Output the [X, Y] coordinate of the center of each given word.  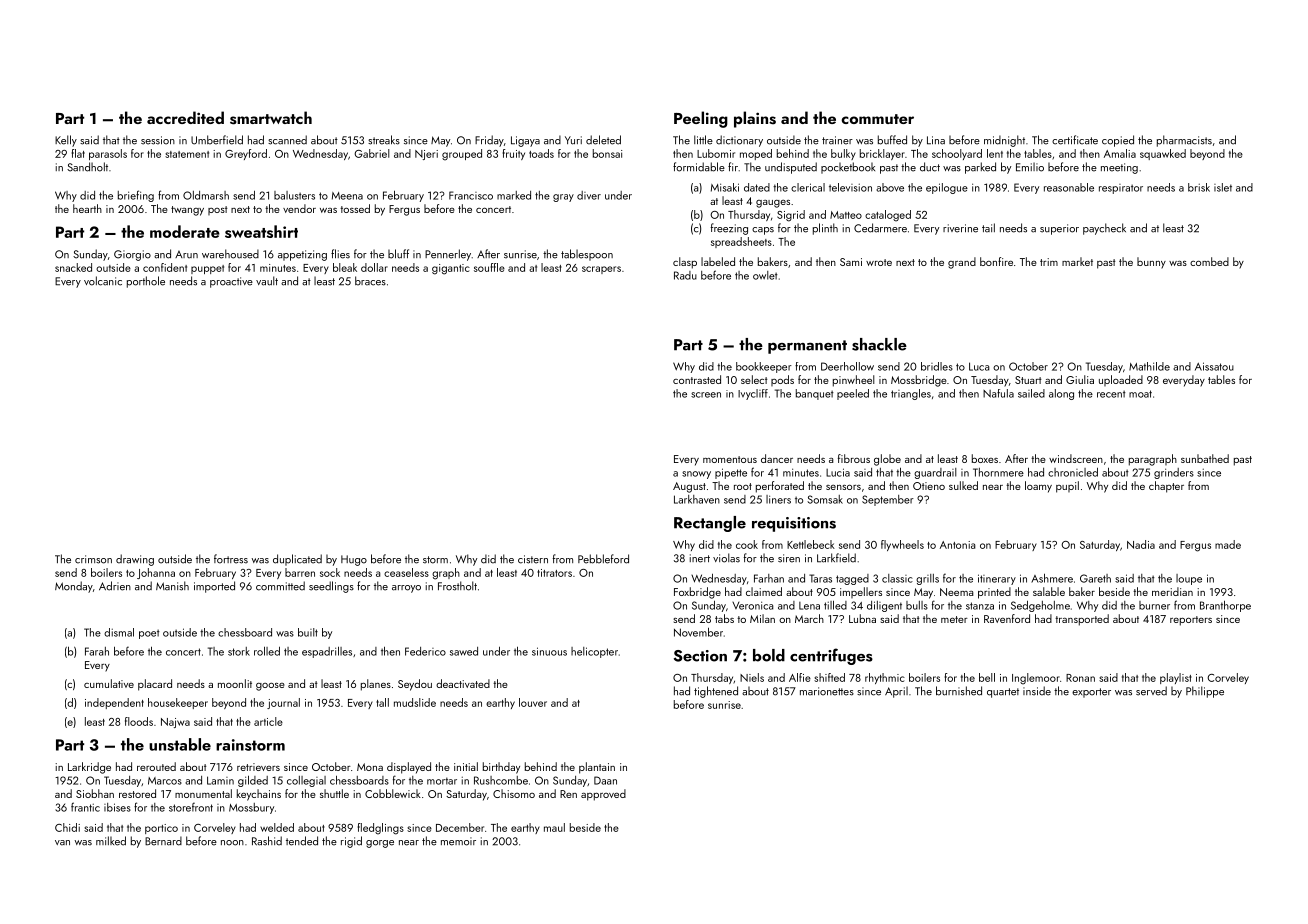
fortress [231, 559]
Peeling [701, 119]
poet [149, 634]
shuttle [334, 793]
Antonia [958, 545]
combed [1209, 261]
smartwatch [271, 118]
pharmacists [1184, 141]
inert [700, 558]
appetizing [302, 255]
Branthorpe [1225, 606]
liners [778, 499]
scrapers [601, 270]
